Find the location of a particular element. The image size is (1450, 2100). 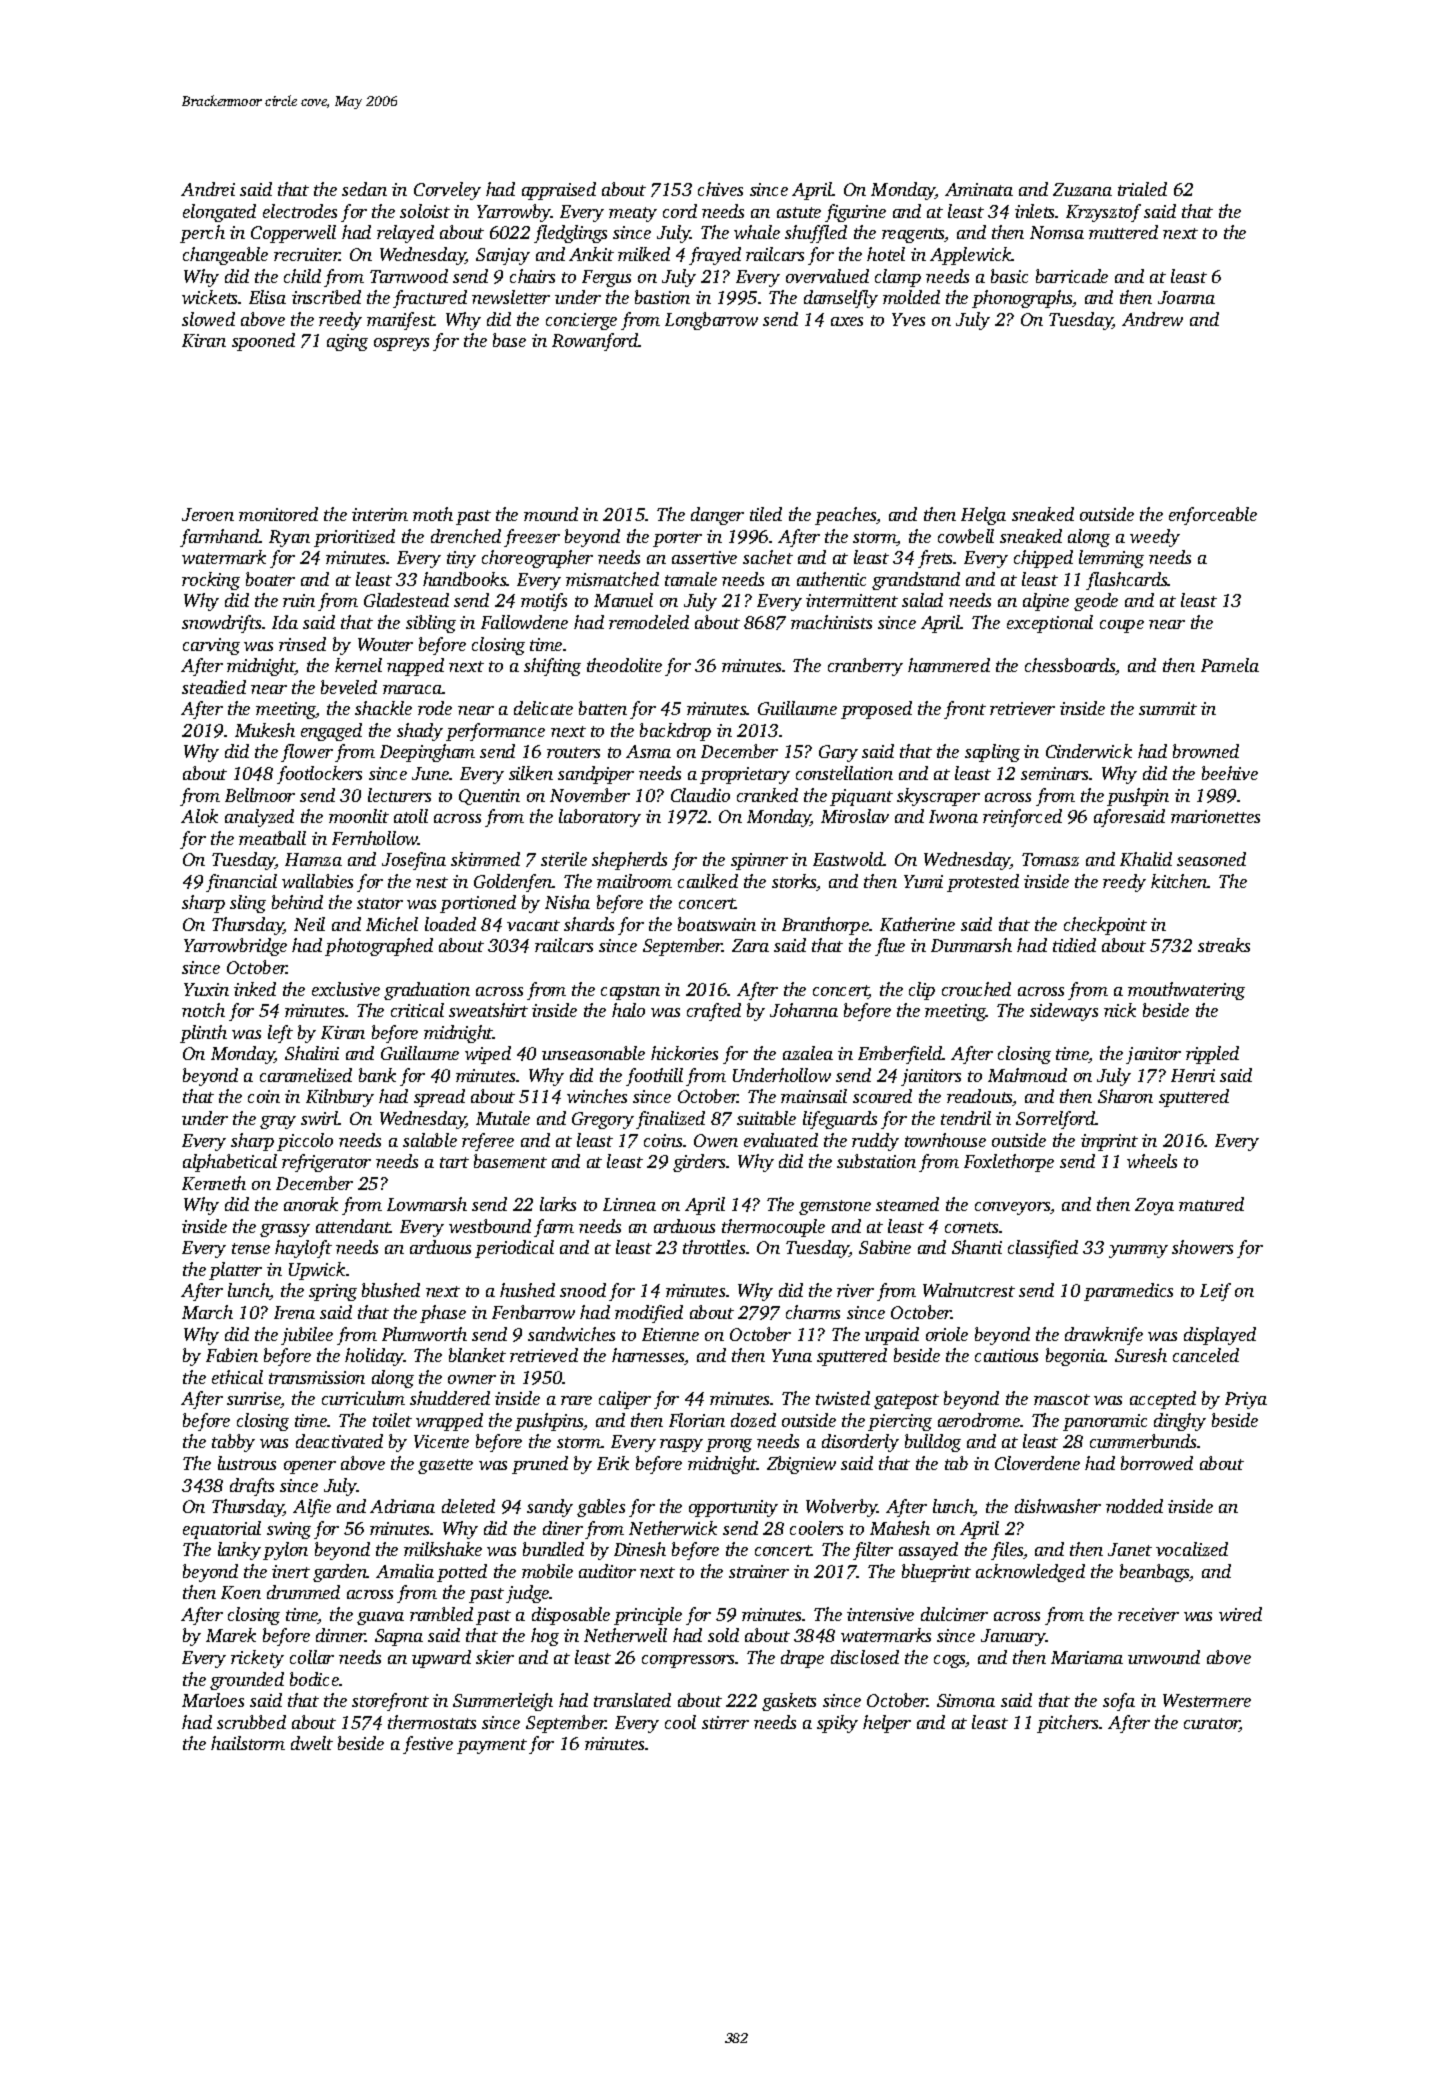

strainer is located at coordinates (759, 1571).
